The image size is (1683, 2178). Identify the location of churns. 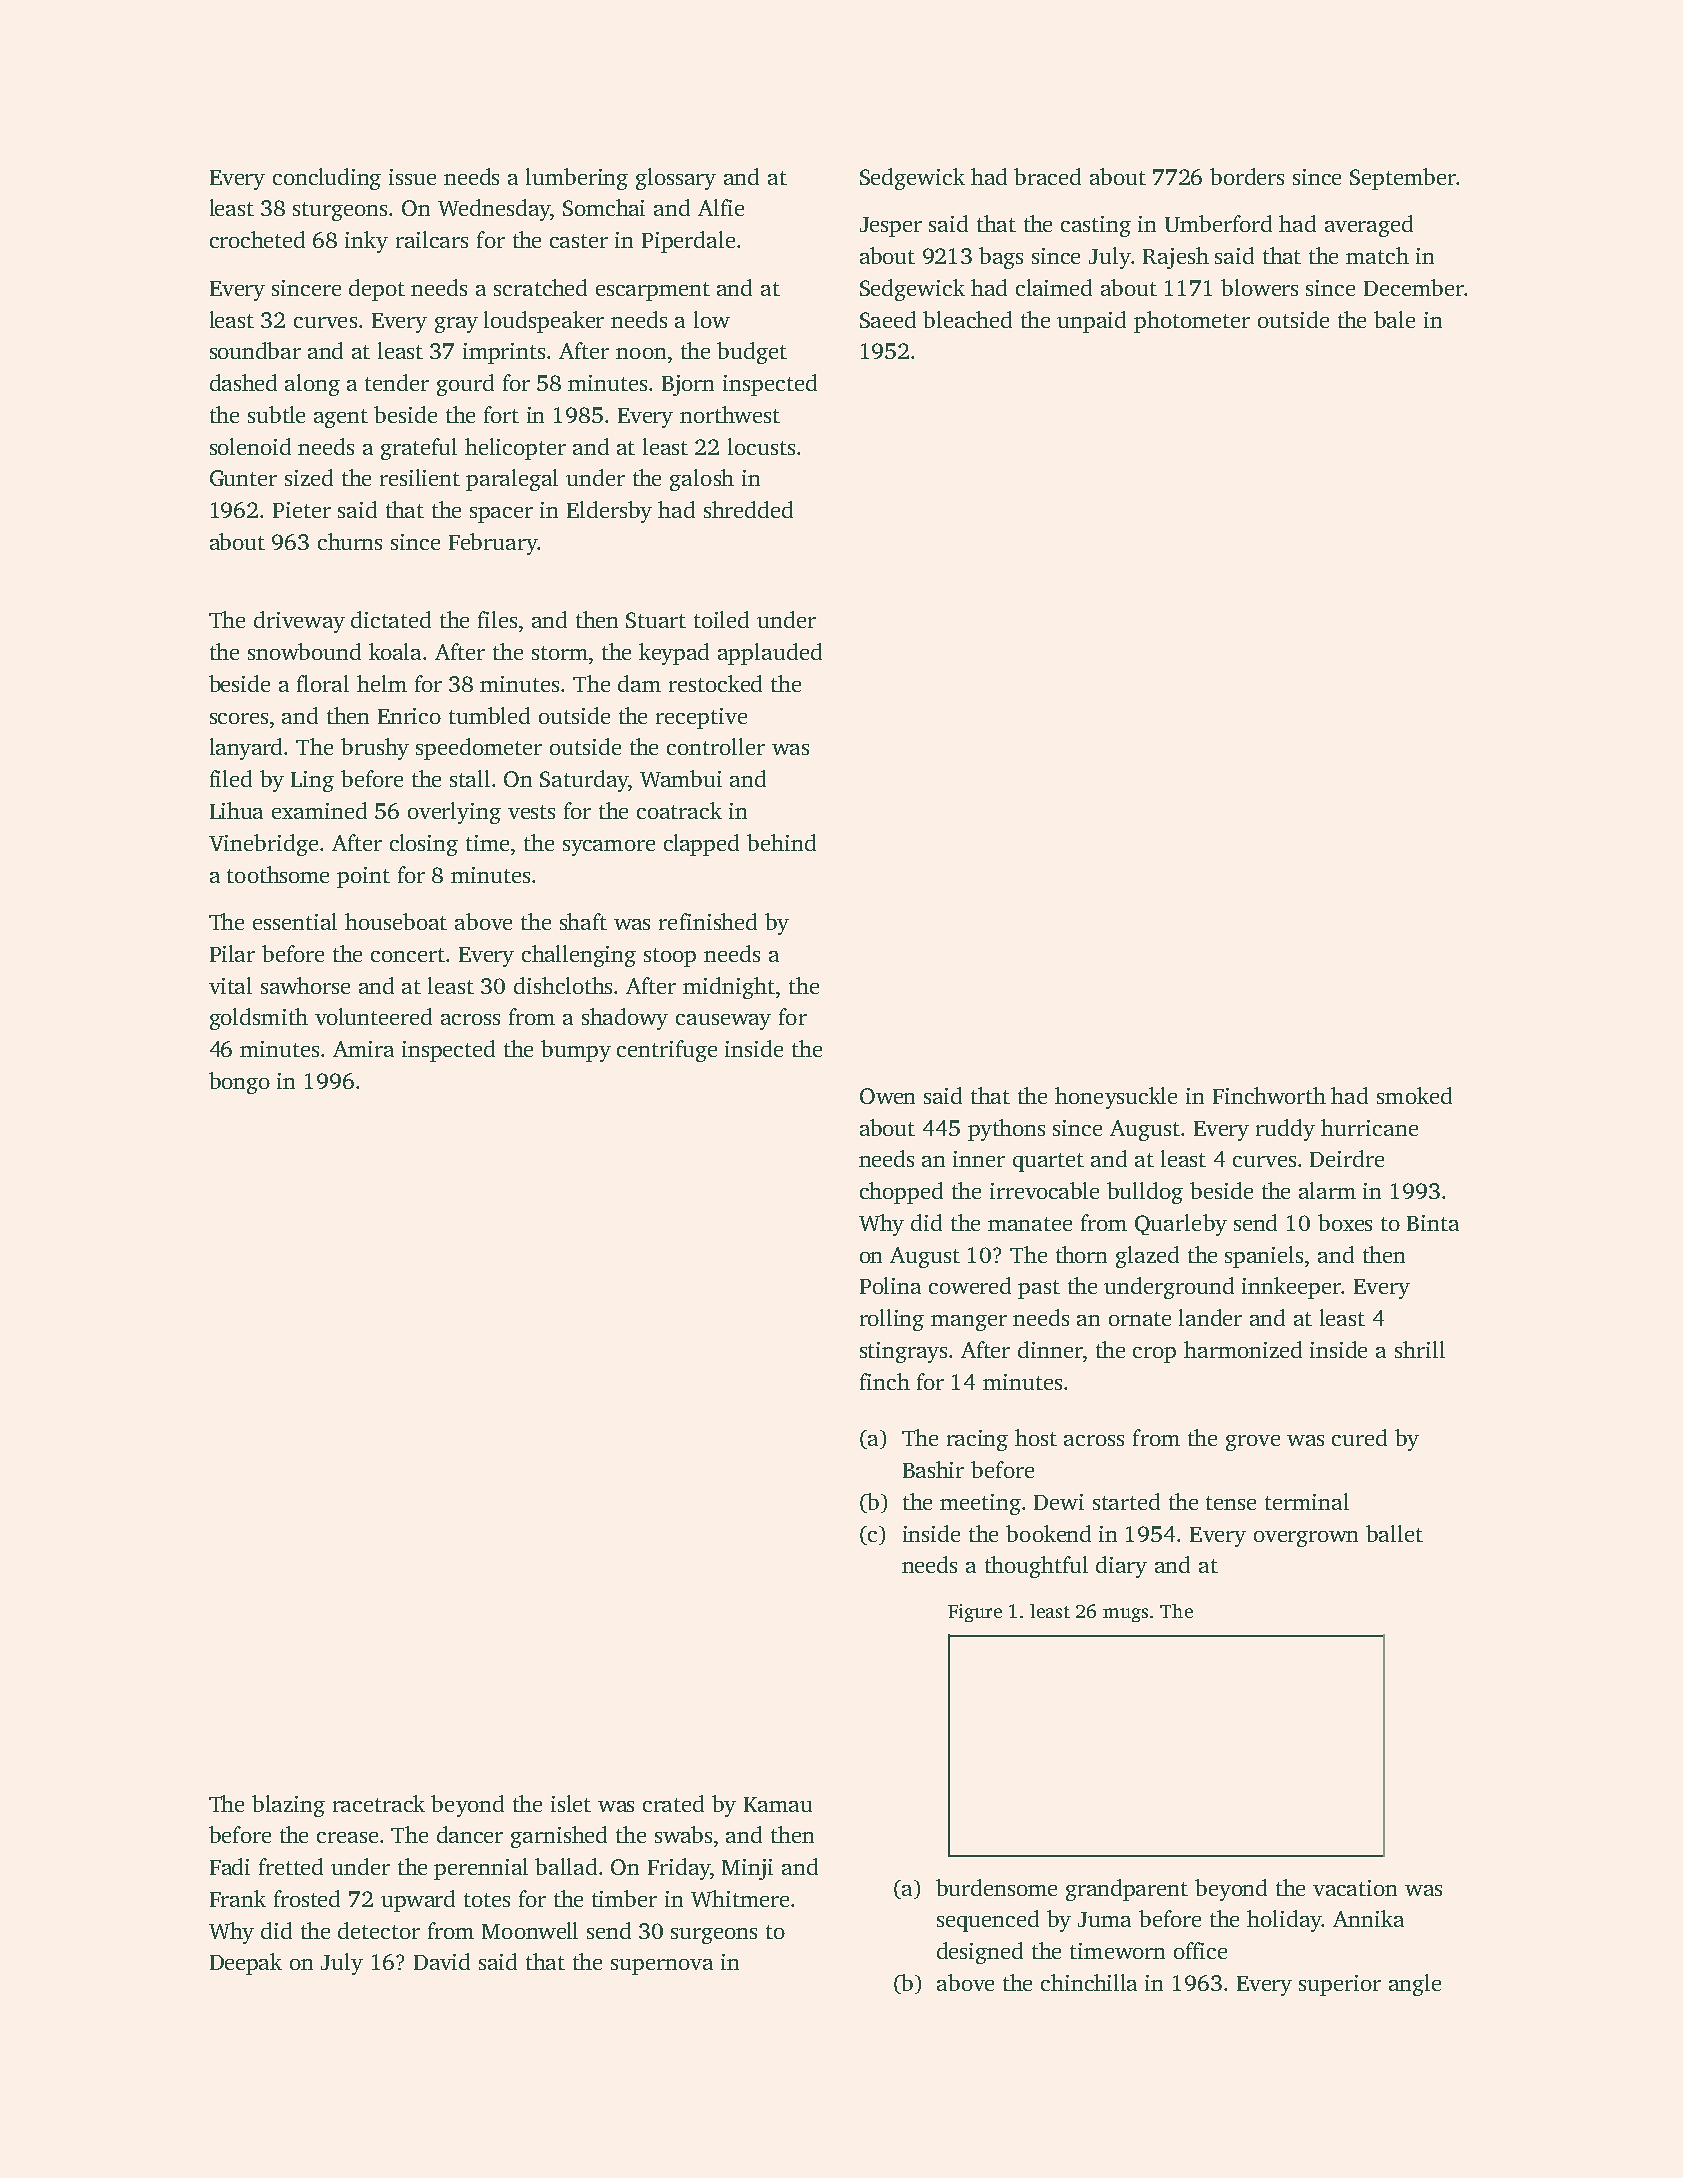
(350, 541).
